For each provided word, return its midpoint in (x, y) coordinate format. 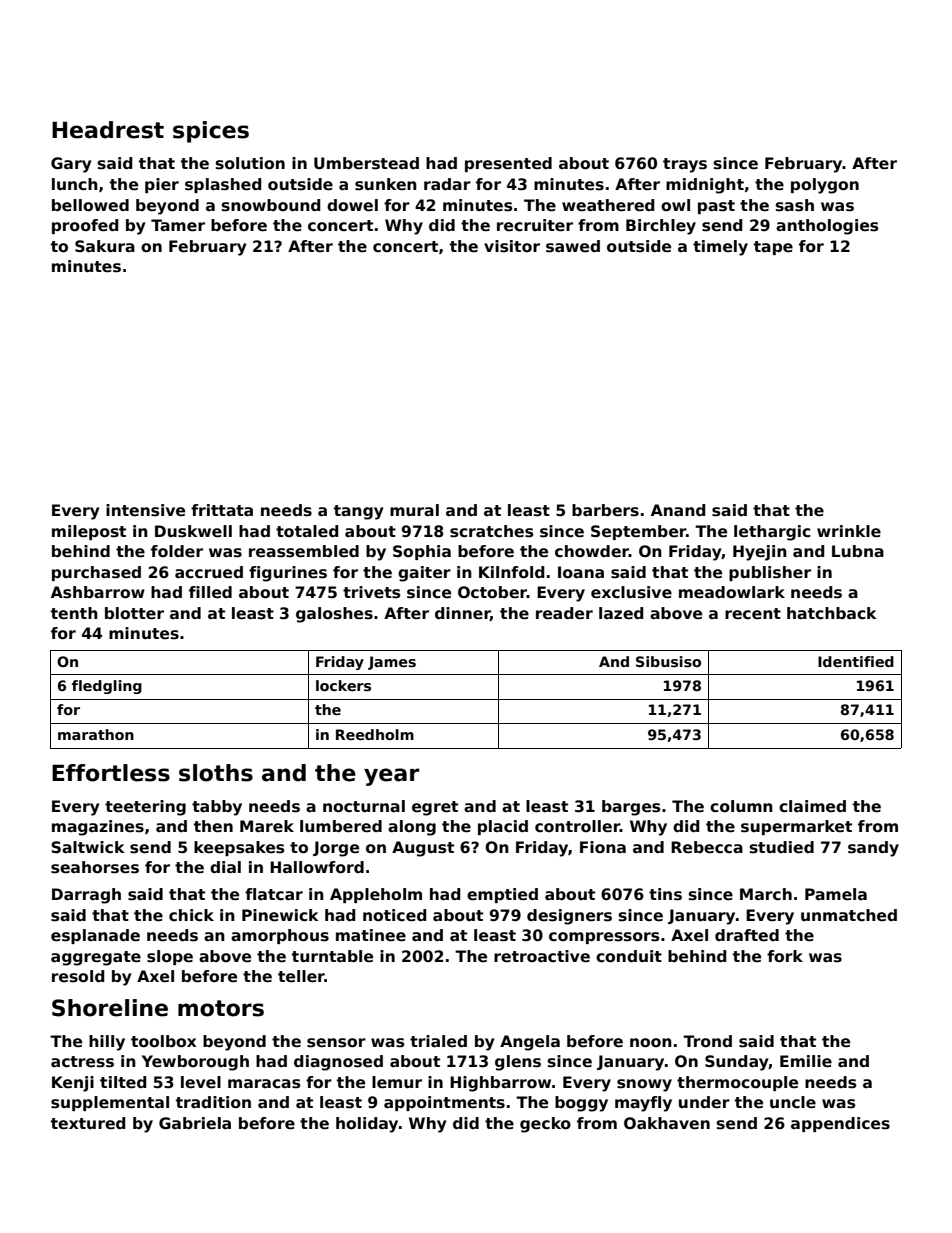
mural (414, 510)
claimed (812, 806)
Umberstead (366, 163)
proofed (85, 226)
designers (569, 917)
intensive (145, 510)
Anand (678, 510)
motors (221, 1008)
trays (685, 165)
